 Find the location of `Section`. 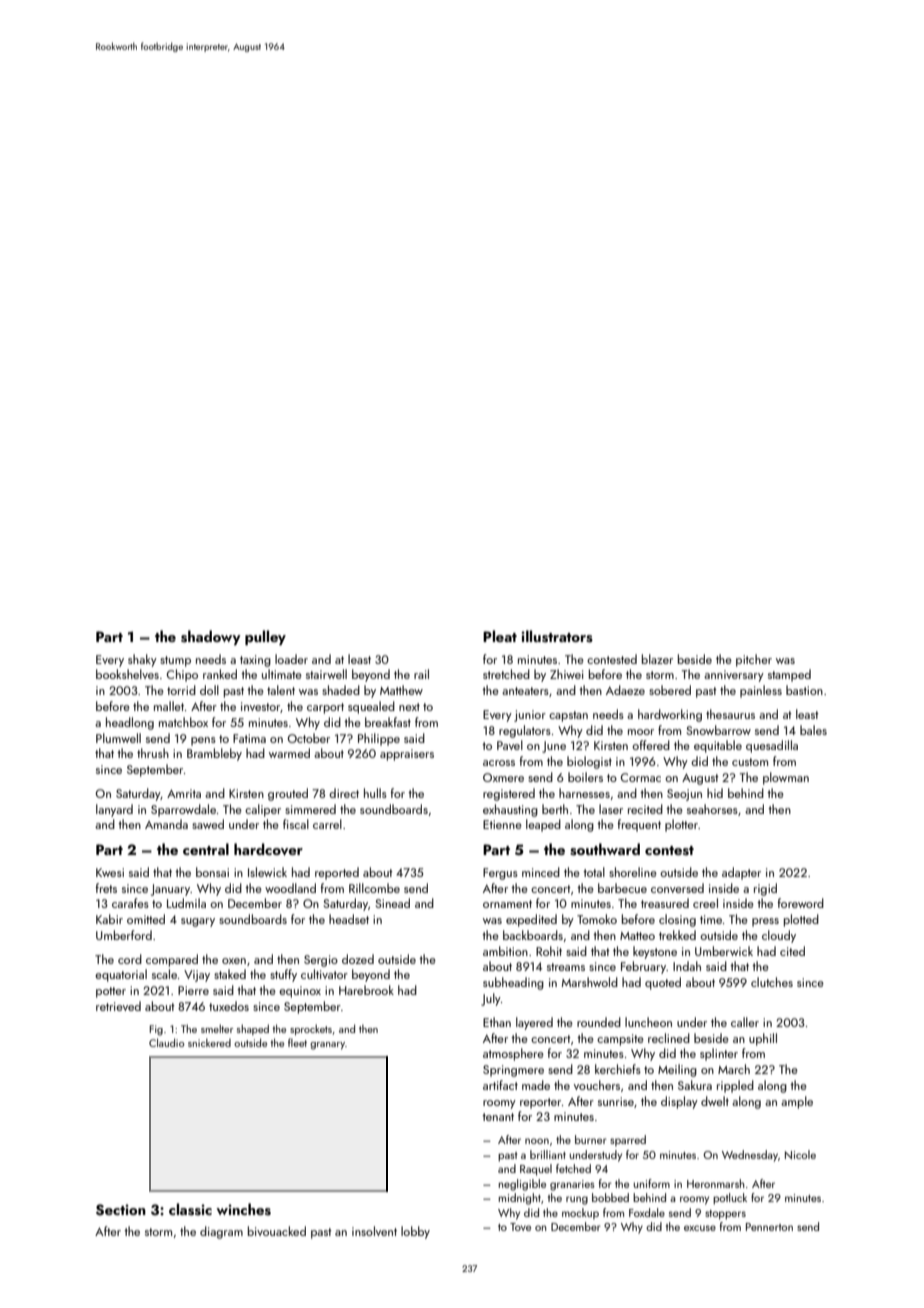

Section is located at coordinates (121, 1210).
